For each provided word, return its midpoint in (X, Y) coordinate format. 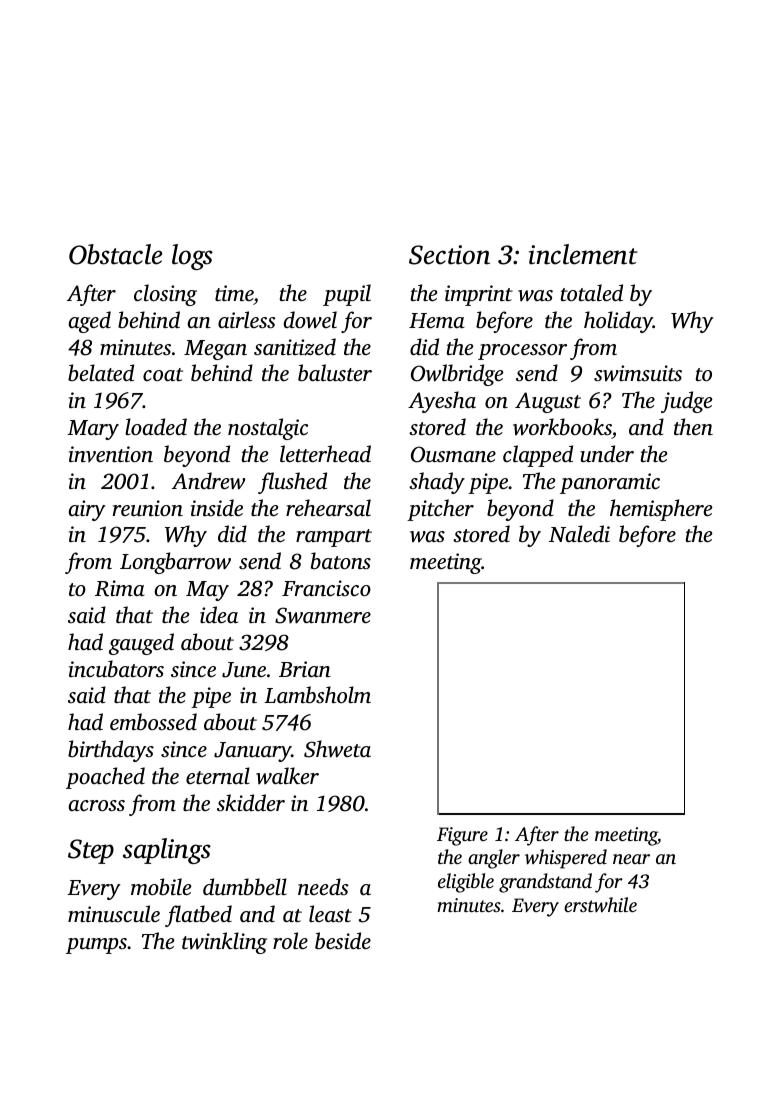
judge (687, 402)
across (97, 805)
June (244, 670)
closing (165, 295)
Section (449, 255)
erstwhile (600, 905)
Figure (462, 836)
